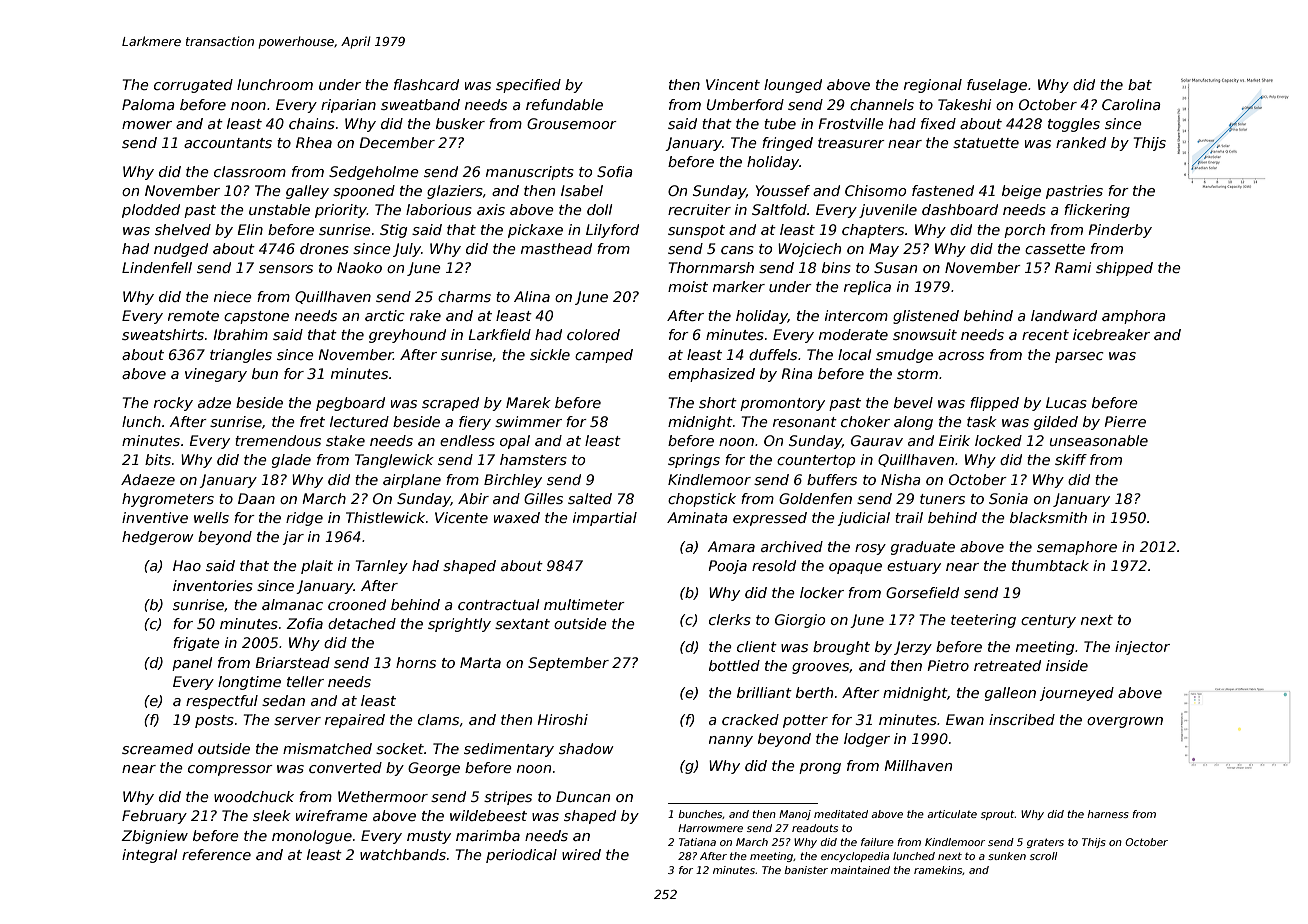  I want to click on semaphore, so click(1077, 548).
